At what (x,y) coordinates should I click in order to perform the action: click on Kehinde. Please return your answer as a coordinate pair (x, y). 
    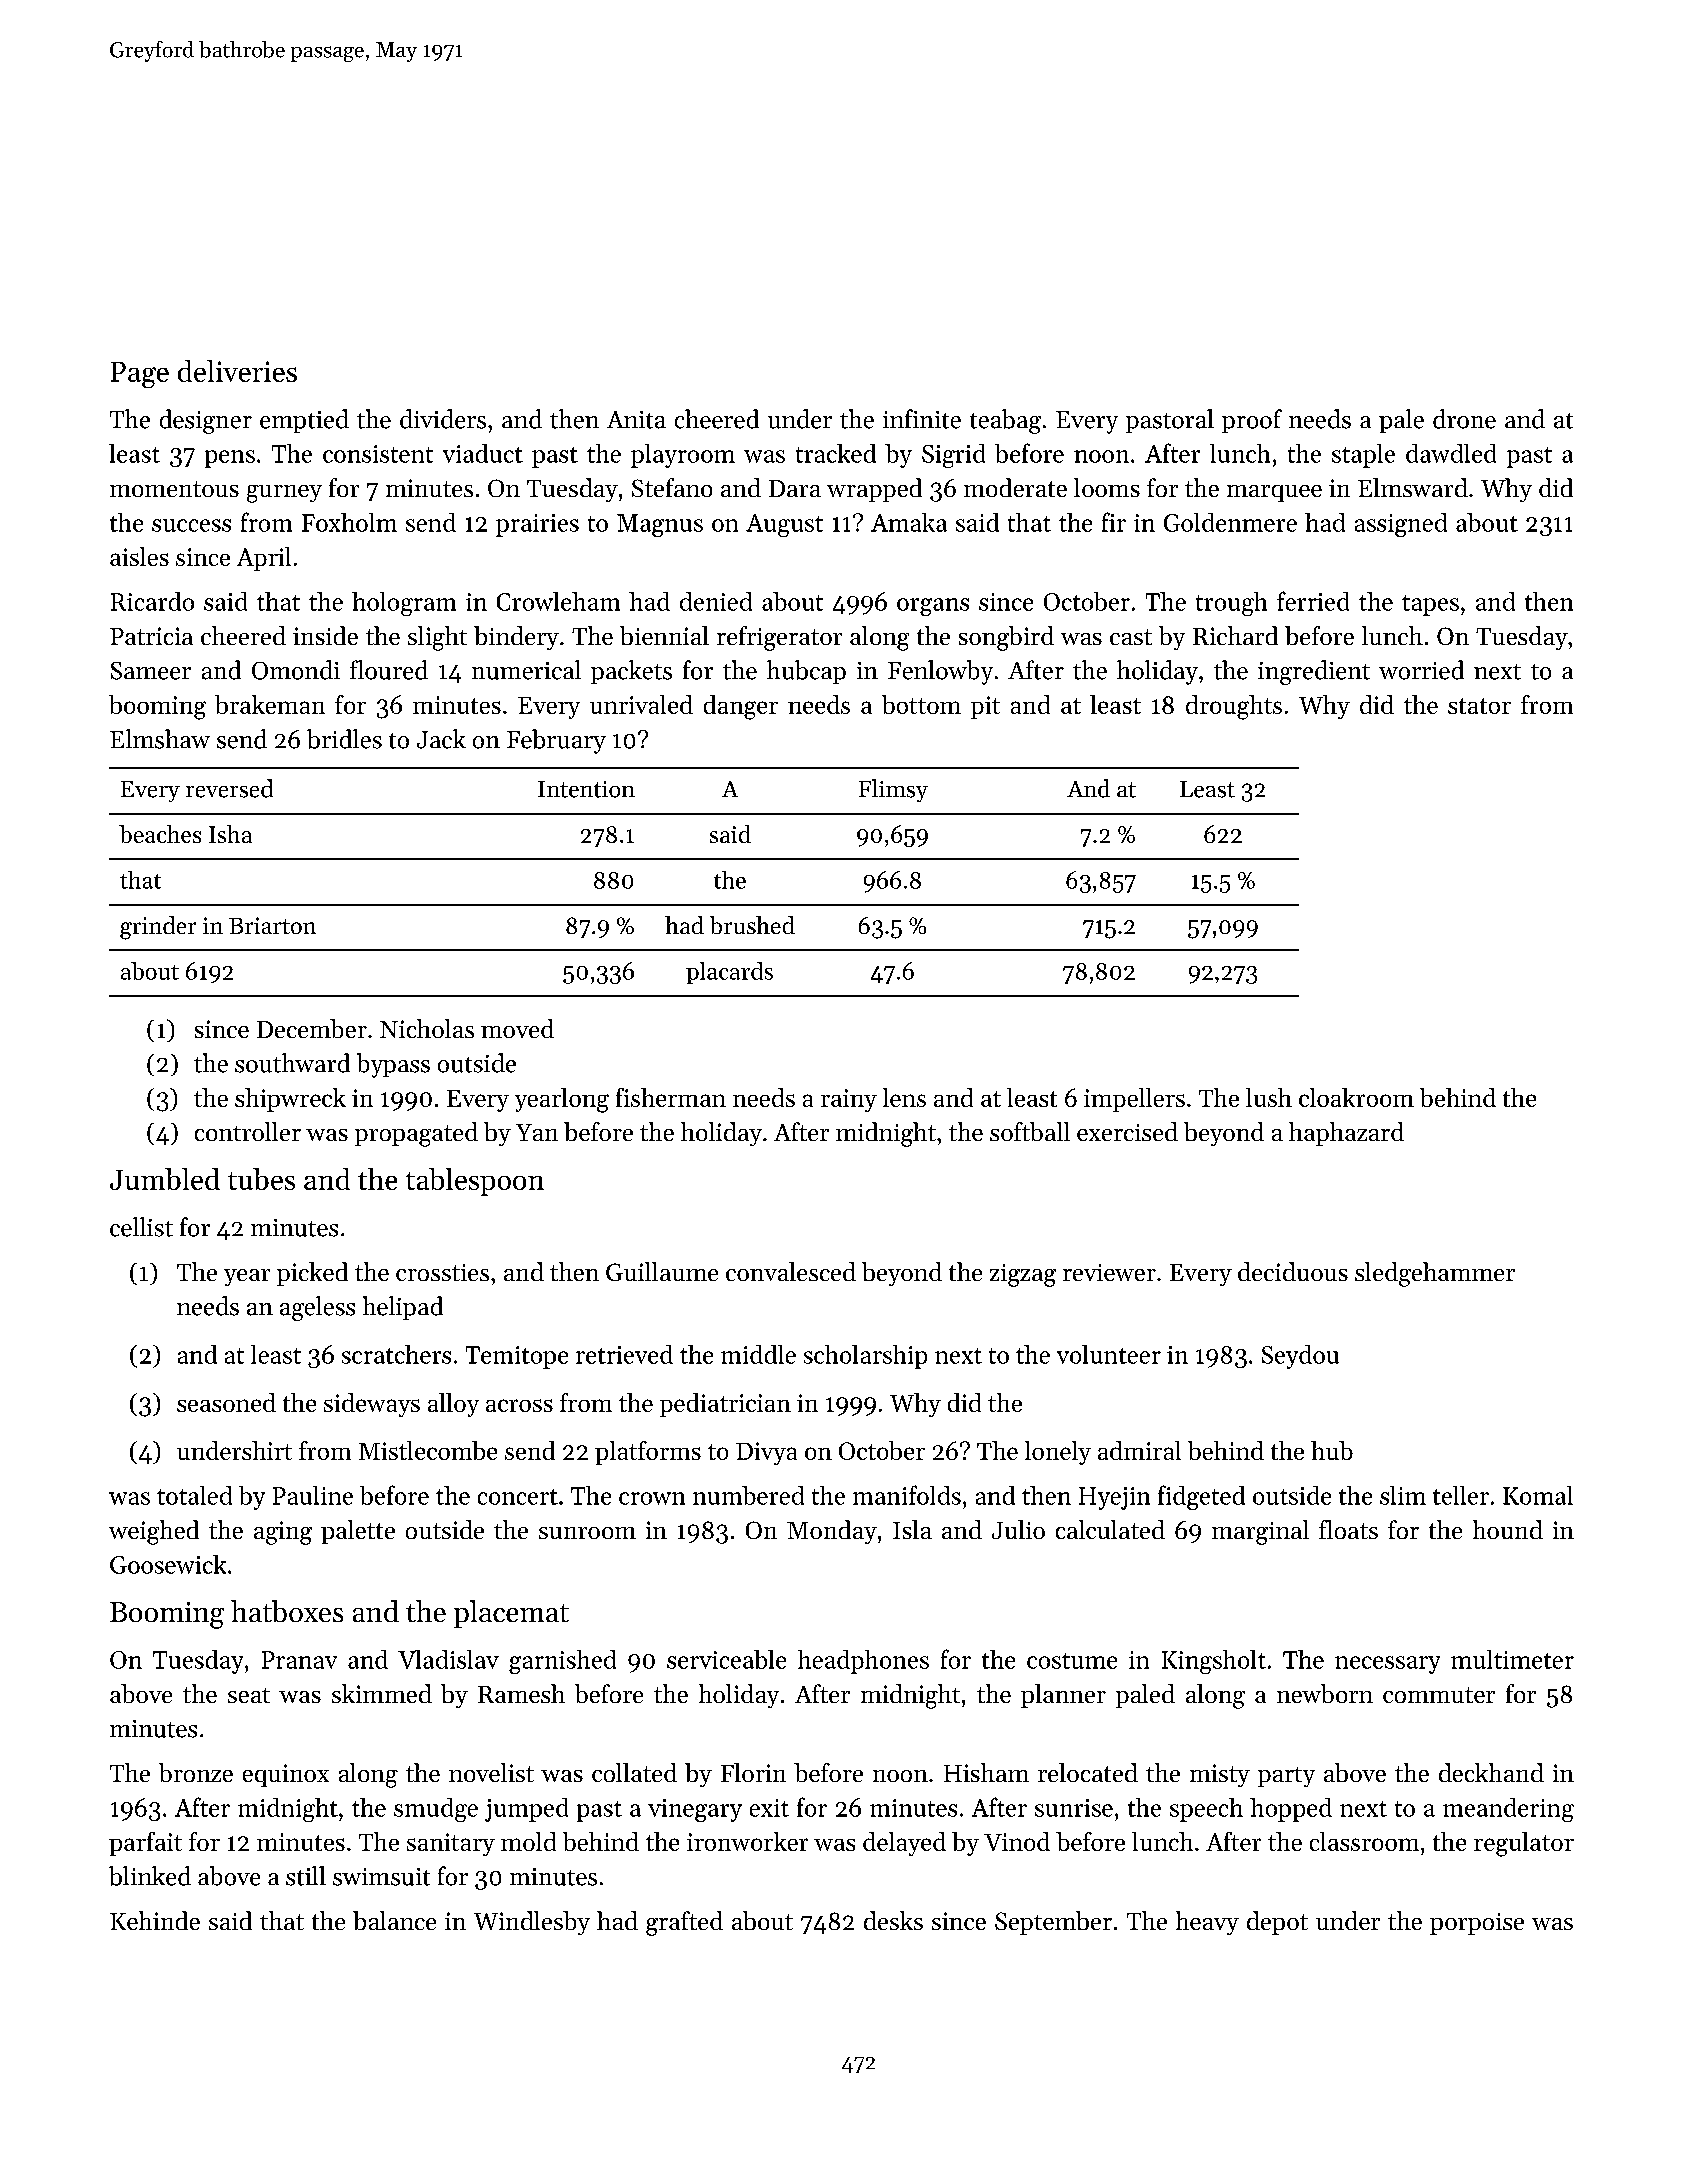
    Looking at the image, I should click on (155, 1920).
